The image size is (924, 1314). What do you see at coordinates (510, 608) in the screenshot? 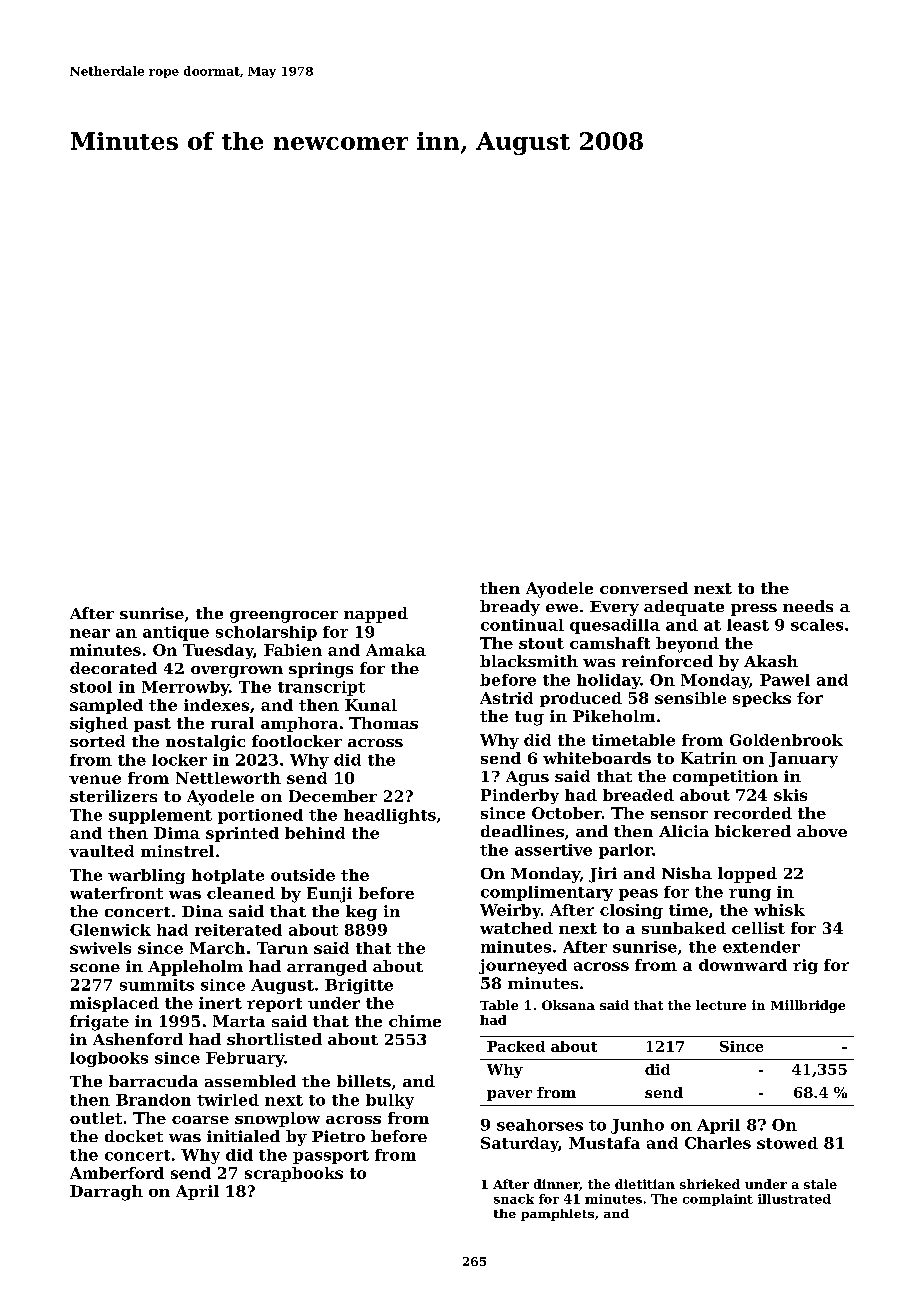
I see `bready` at bounding box center [510, 608].
